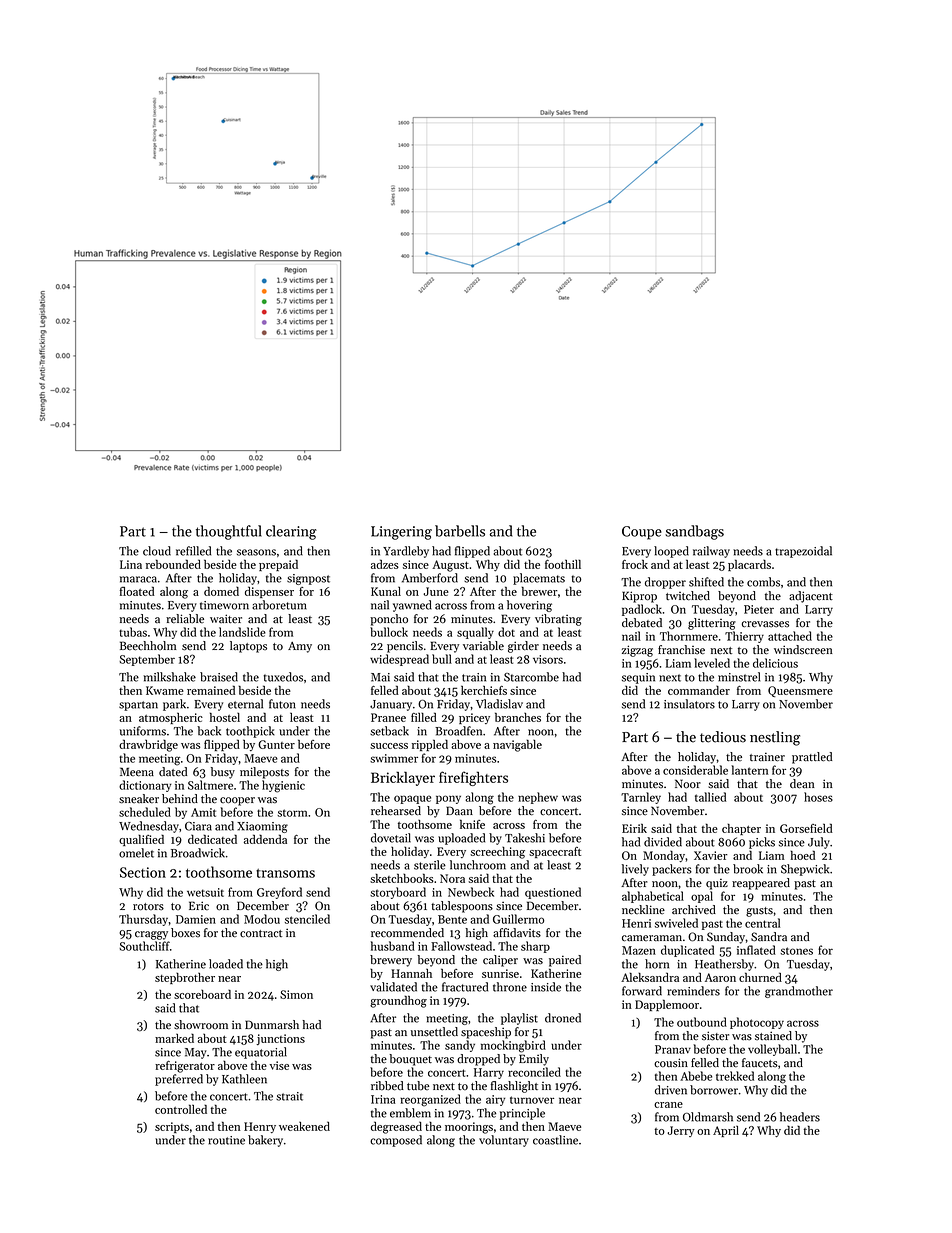  Describe the element at coordinates (434, 1032) in the screenshot. I see `unsettled` at that location.
